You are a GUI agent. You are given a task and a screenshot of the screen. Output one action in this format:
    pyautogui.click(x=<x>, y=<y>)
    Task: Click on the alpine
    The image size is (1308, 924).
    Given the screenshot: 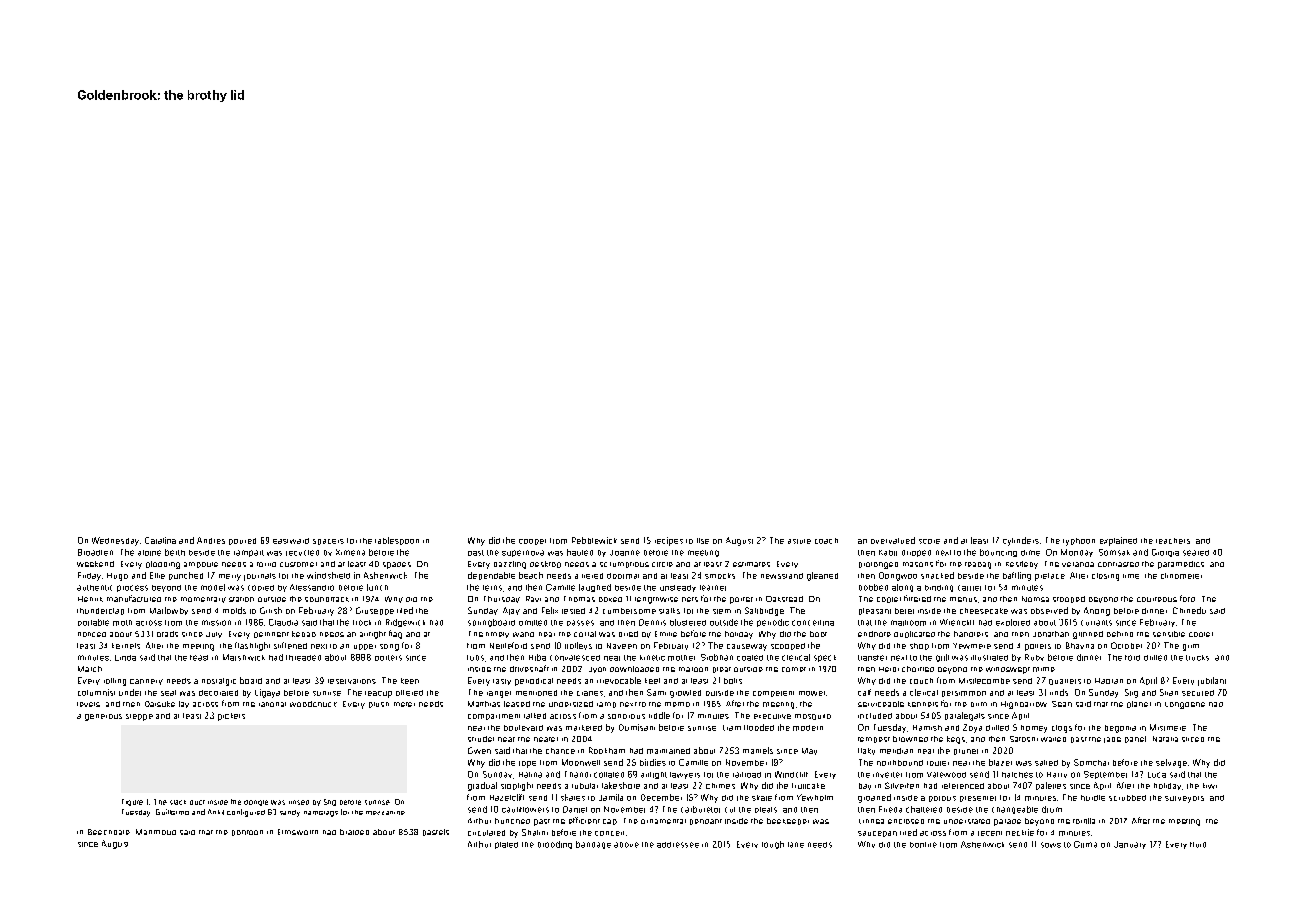 What is the action you would take?
    pyautogui.click(x=149, y=553)
